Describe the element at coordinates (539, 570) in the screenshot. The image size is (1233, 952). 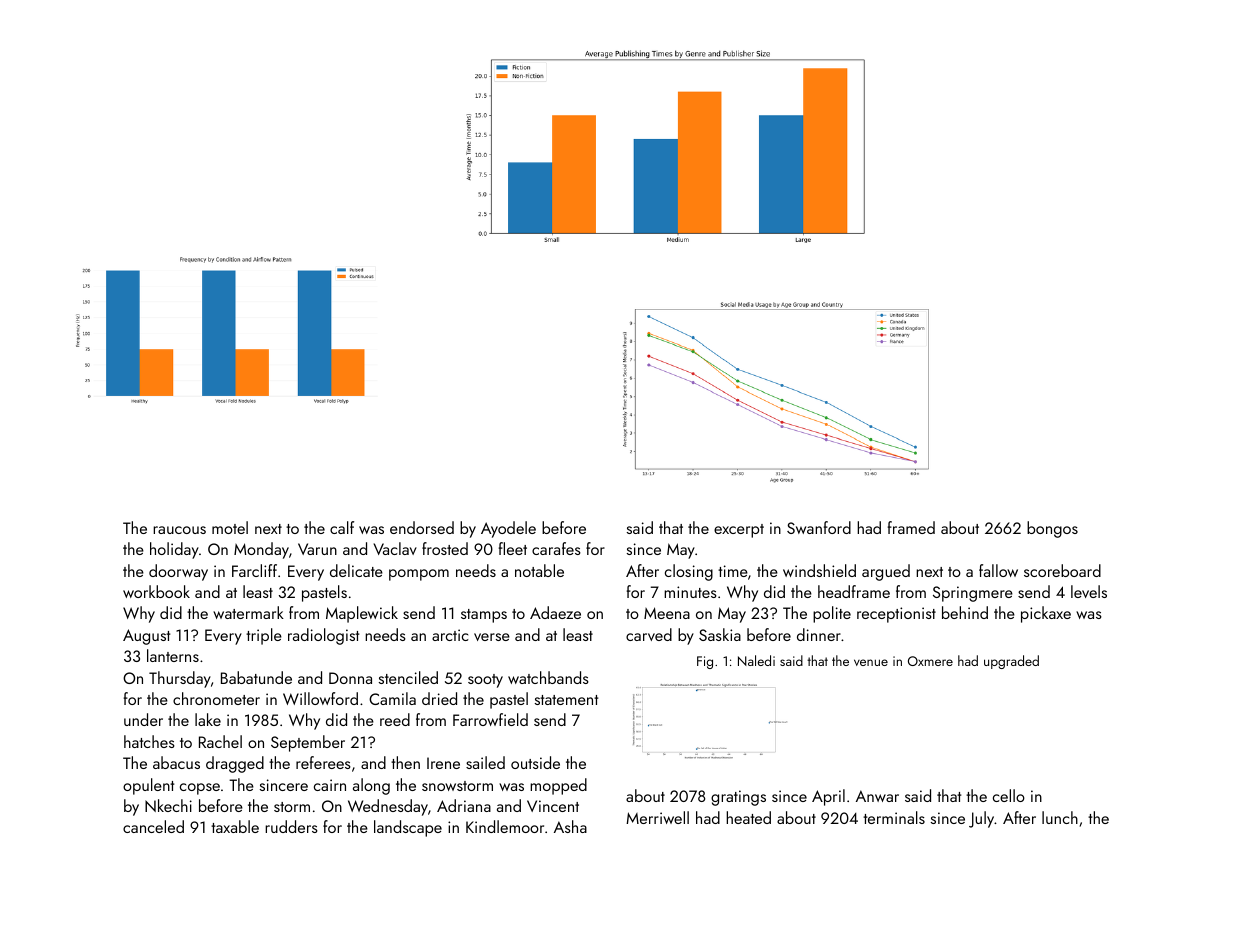
I see `notable` at that location.
